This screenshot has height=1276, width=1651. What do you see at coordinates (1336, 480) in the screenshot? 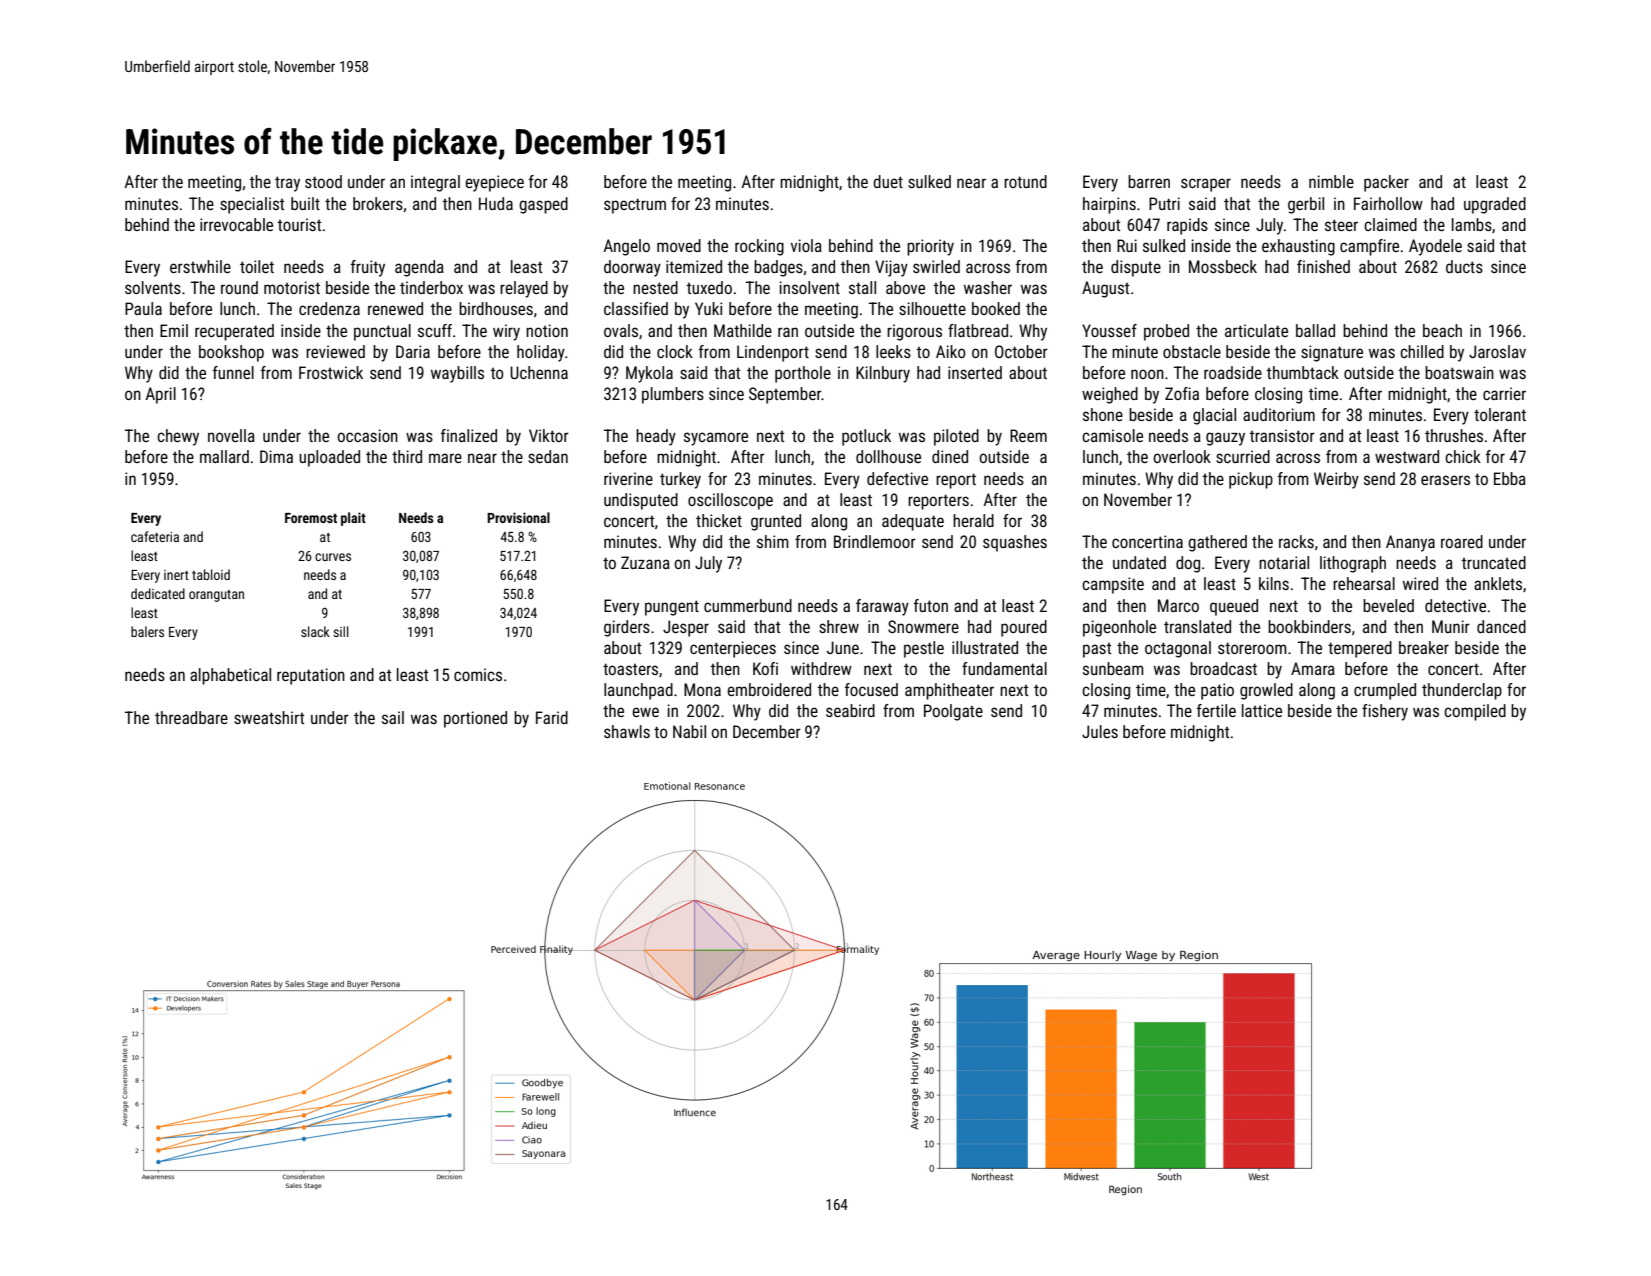
I see `Weirby` at bounding box center [1336, 480].
